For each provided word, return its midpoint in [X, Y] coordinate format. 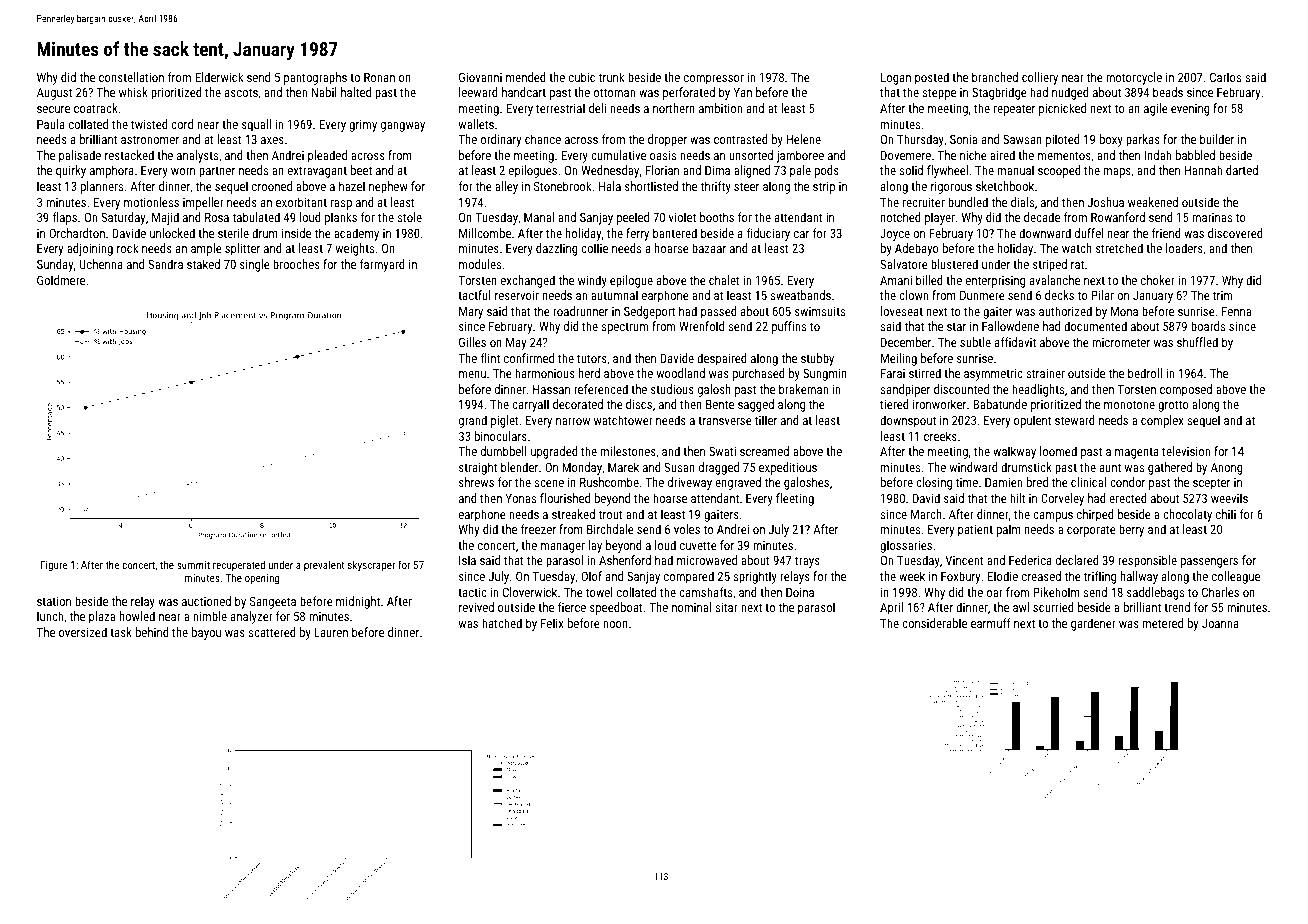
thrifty [715, 187]
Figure [54, 566]
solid [911, 170]
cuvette [698, 545]
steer [746, 186]
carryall [530, 405]
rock [127, 248]
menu [472, 374]
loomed [1058, 451]
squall [256, 125]
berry [1131, 530]
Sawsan [1022, 139]
